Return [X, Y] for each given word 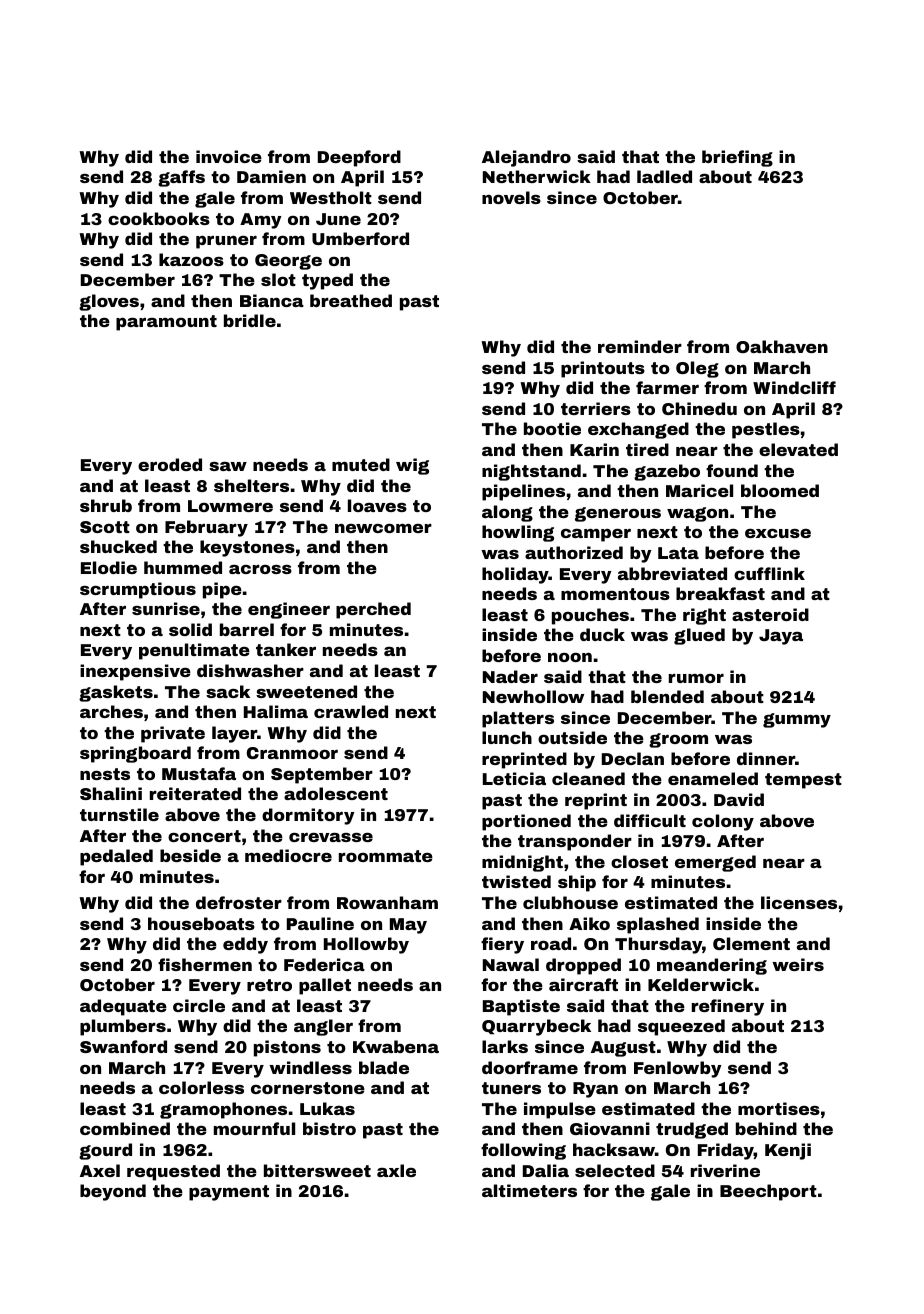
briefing [737, 158]
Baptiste [521, 1007]
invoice [229, 156]
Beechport [768, 1192]
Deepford [359, 158]
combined [125, 1128]
